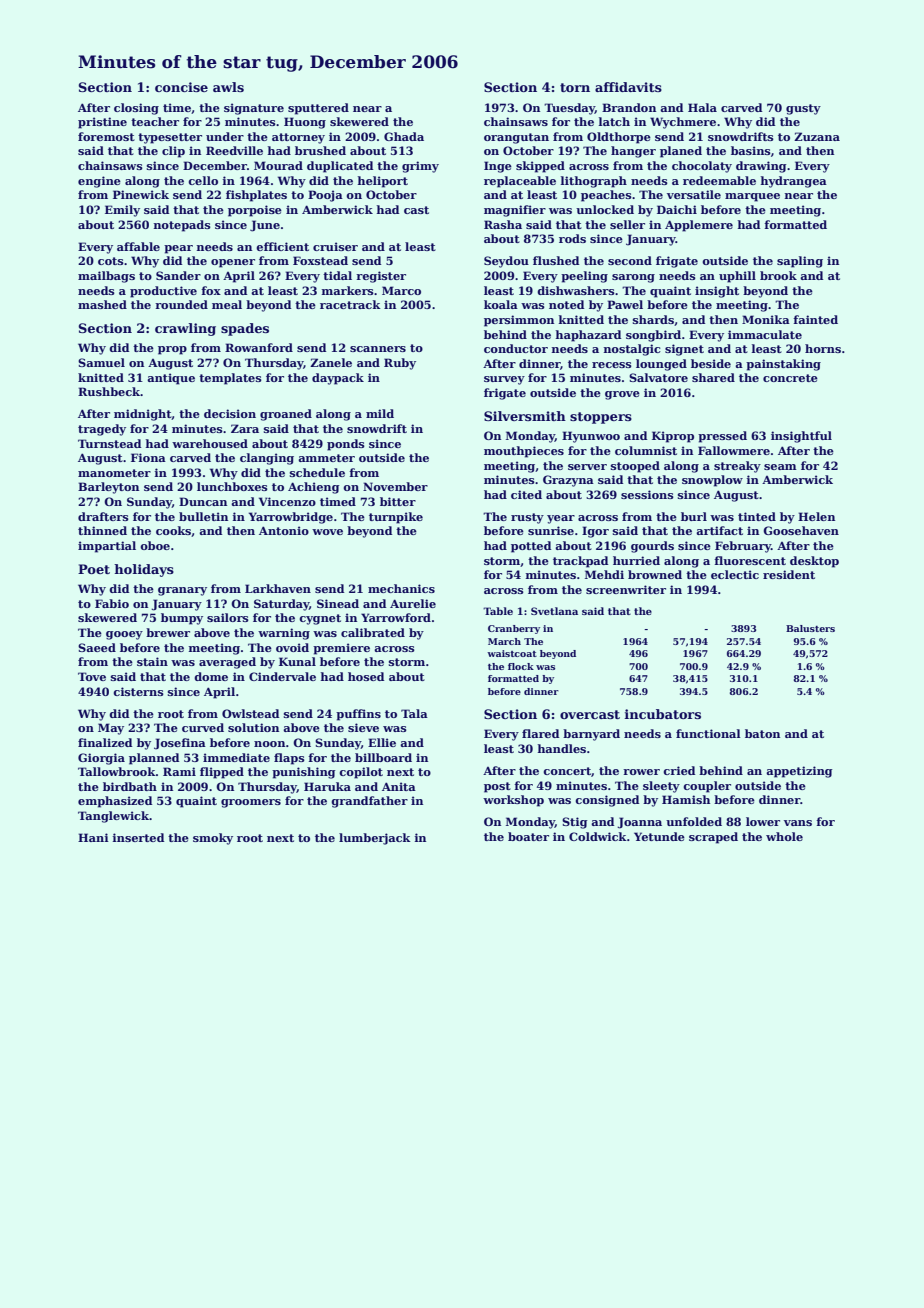 The width and height of the image is (924, 1308). I want to click on seam, so click(780, 467).
